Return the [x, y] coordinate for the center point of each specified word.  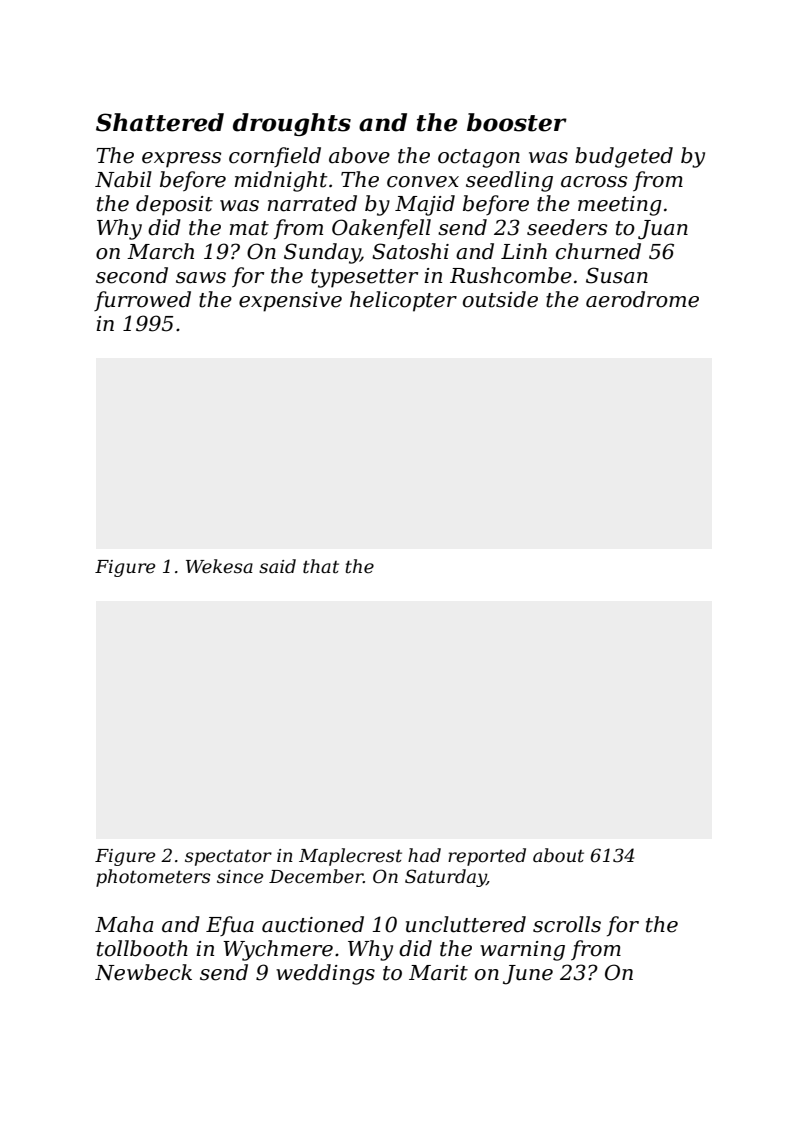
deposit [174, 205]
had [424, 855]
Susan [617, 275]
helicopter [403, 301]
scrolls [567, 924]
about [558, 855]
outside [500, 299]
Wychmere [278, 950]
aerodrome [642, 299]
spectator [228, 858]
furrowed [142, 301]
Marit [438, 973]
